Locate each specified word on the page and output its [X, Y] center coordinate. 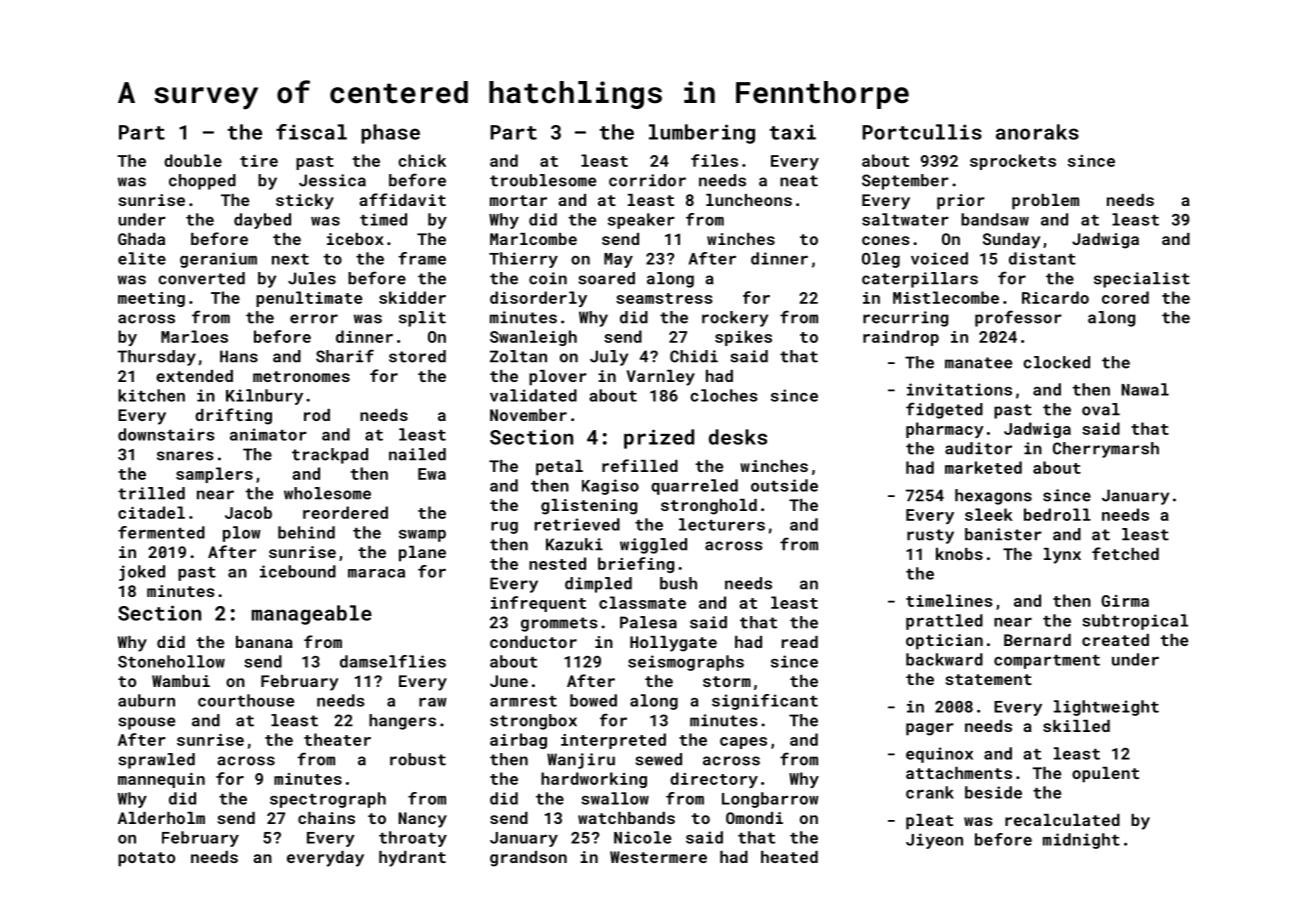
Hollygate [673, 644]
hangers [402, 722]
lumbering [702, 134]
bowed [593, 700]
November [528, 415]
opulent [1105, 775]
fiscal [311, 132]
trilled [151, 493]
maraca [376, 573]
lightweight [1106, 708]
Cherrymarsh [1106, 450]
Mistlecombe [946, 297]
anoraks [1037, 132]
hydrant [412, 859]
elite [142, 258]
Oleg [881, 260]
